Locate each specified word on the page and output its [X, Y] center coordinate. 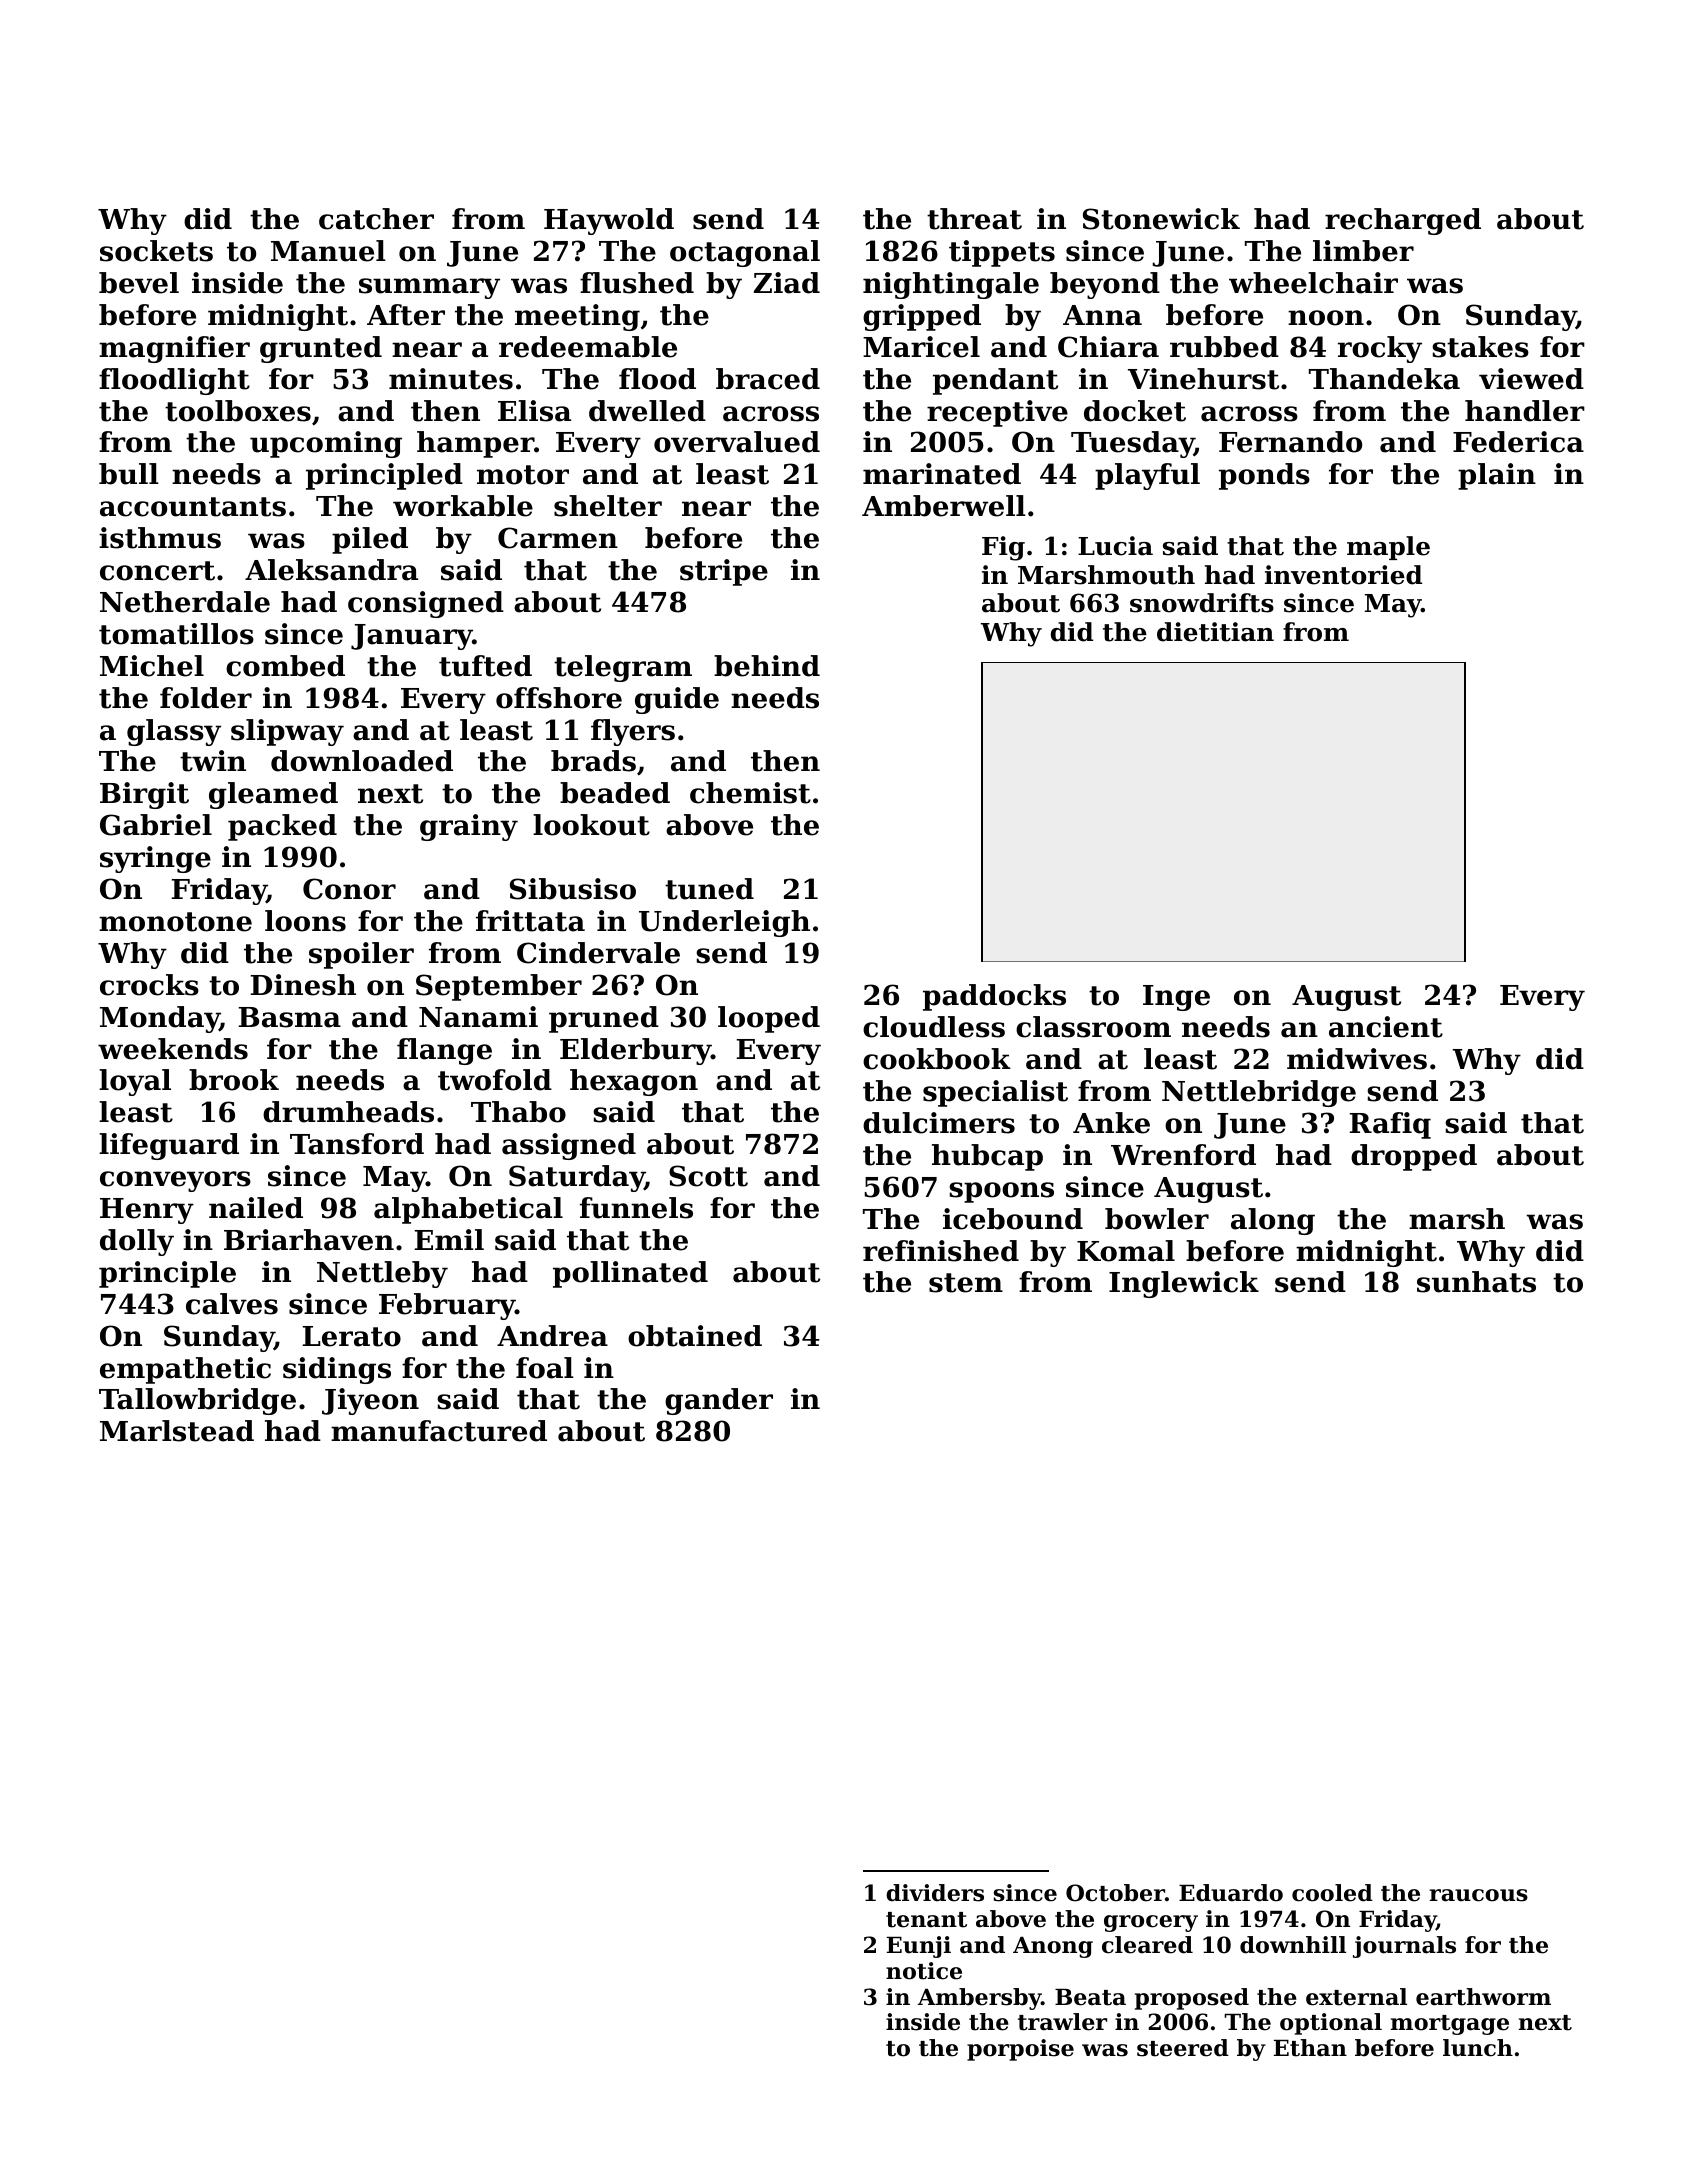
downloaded [362, 761]
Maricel [921, 347]
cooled [1332, 1893]
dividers [935, 1893]
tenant [926, 1920]
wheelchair [1313, 283]
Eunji [919, 1947]
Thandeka [1384, 379]
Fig [1003, 548]
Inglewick [1184, 1284]
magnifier [174, 349]
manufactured [439, 1431]
